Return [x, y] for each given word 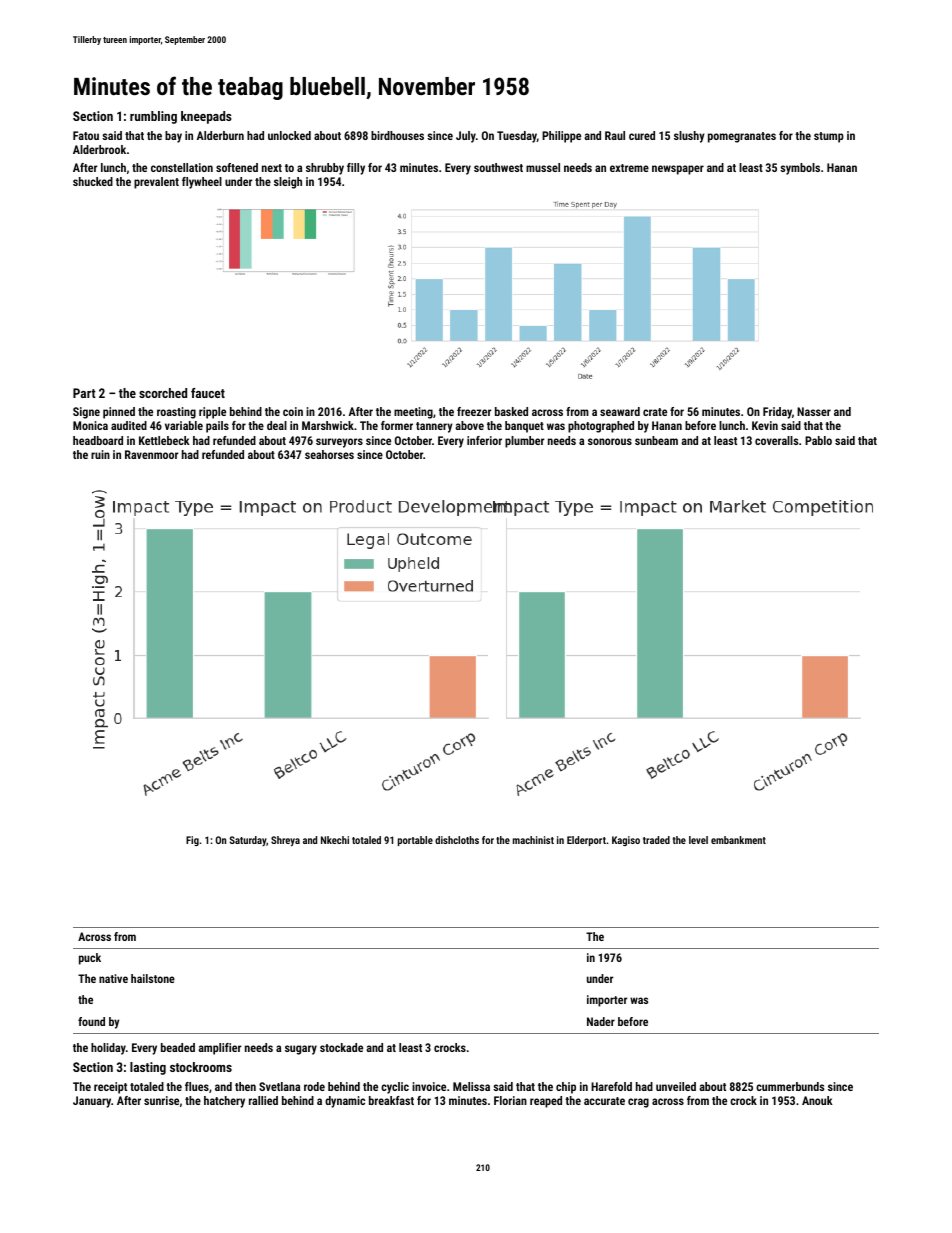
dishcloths [457, 840]
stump [829, 137]
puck [90, 959]
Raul [615, 135]
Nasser [814, 411]
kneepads [206, 117]
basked [511, 411]
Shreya [285, 841]
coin [293, 411]
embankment [738, 840]
